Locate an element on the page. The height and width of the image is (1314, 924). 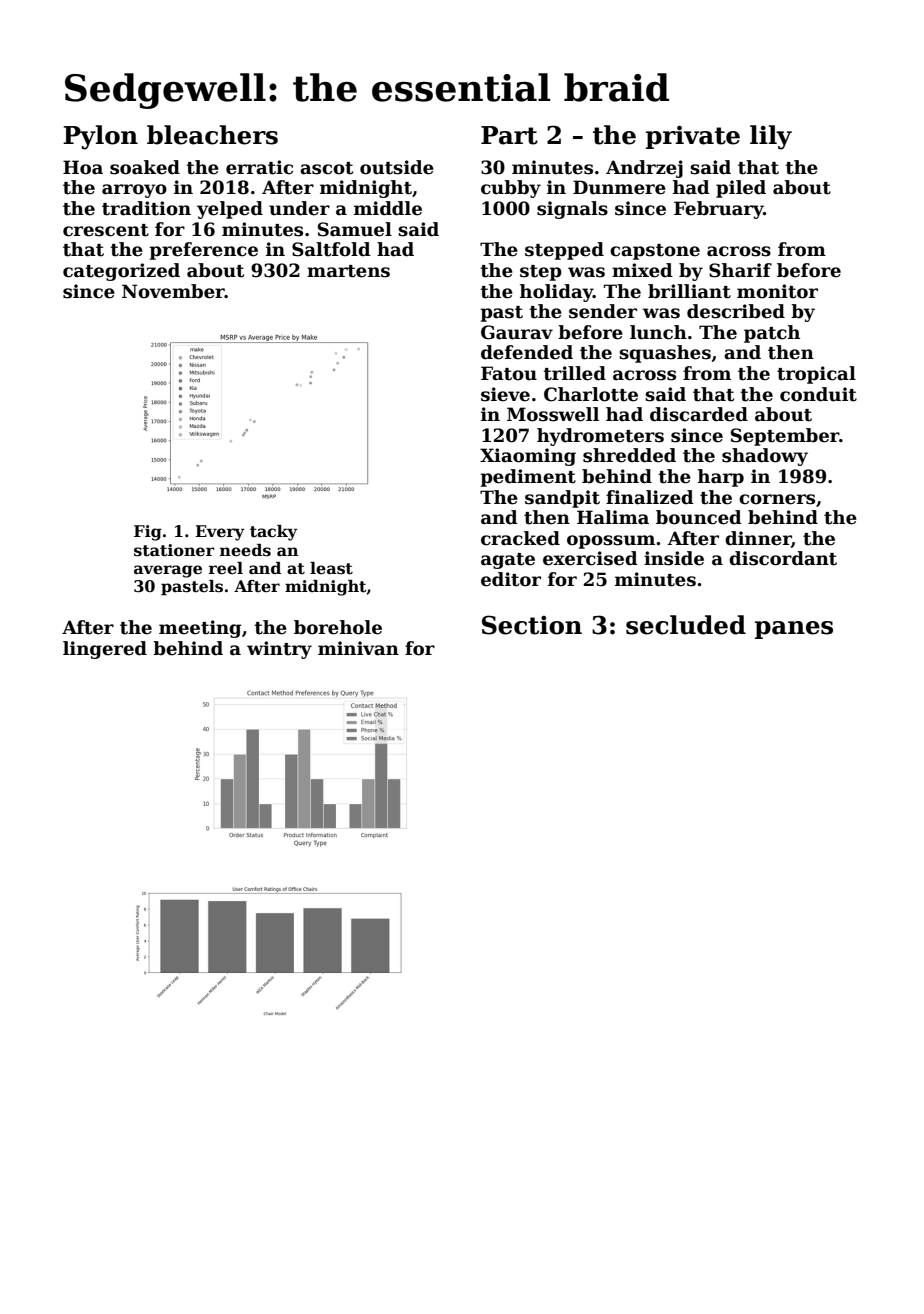
tropical is located at coordinates (816, 375).
